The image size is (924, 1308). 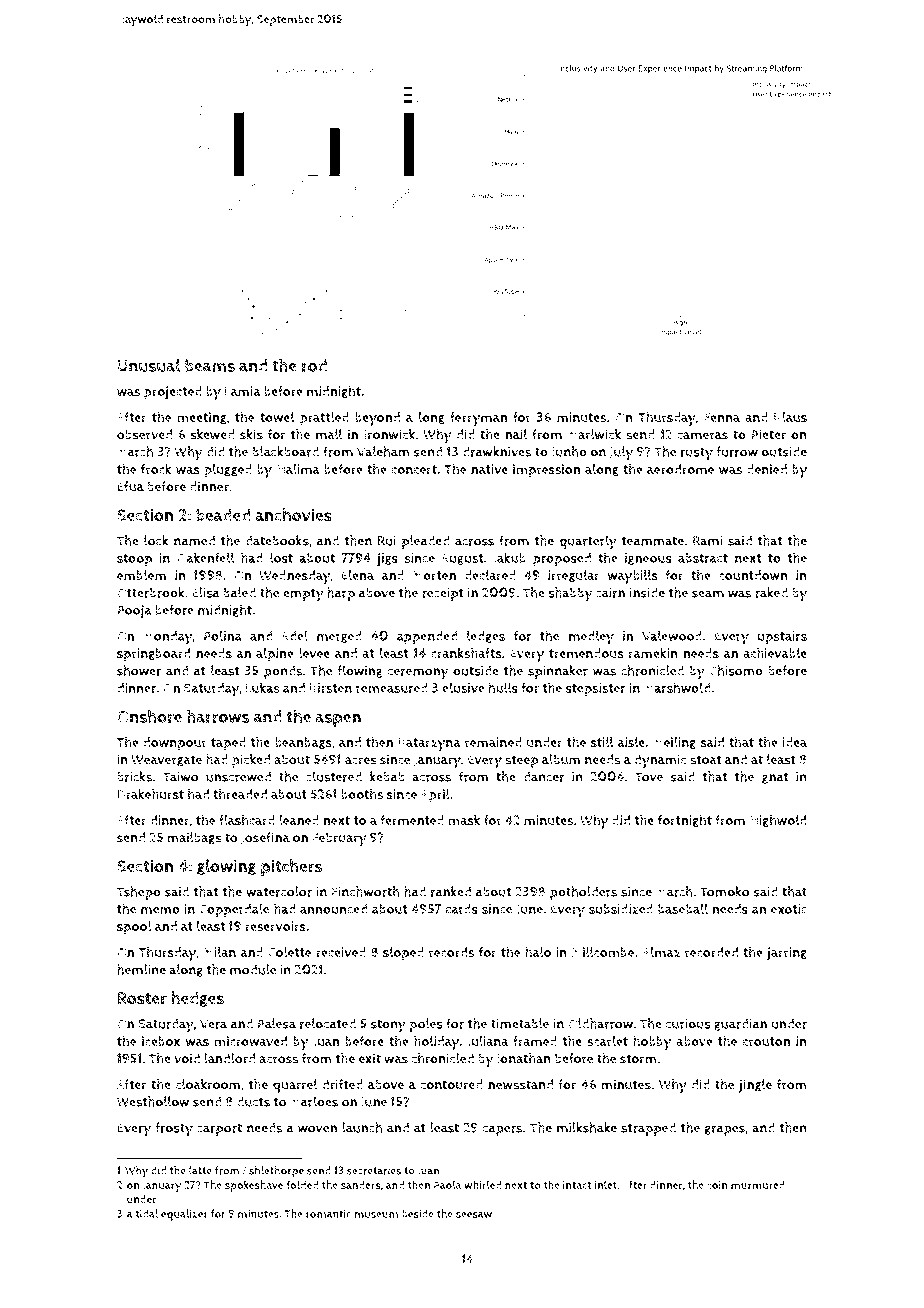 What do you see at coordinates (677, 687) in the screenshot?
I see `Marshwold` at bounding box center [677, 687].
